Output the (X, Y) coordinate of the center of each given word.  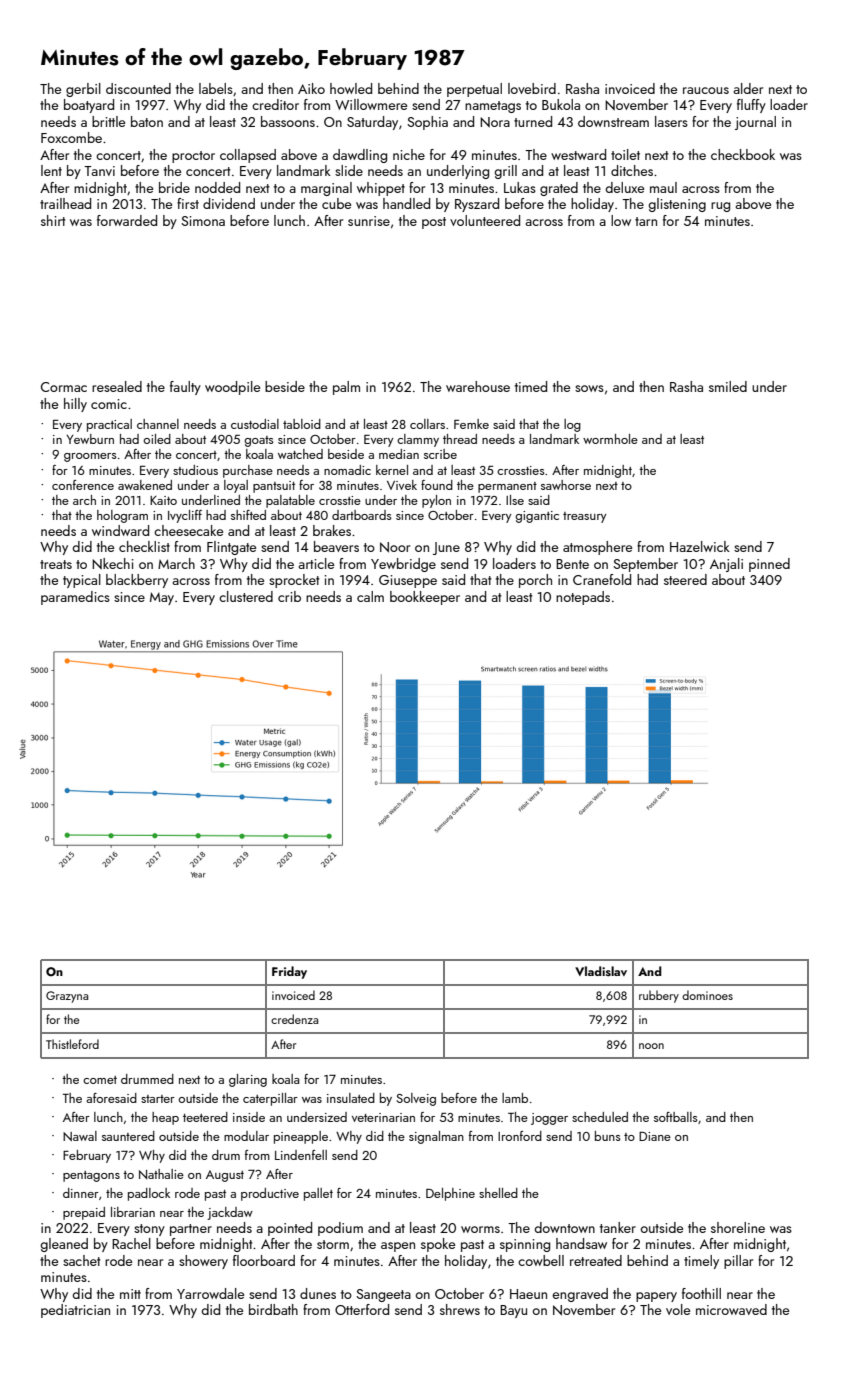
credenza (294, 1019)
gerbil (83, 90)
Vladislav (601, 971)
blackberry (137, 581)
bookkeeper (425, 598)
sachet (82, 1260)
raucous (706, 90)
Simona (203, 221)
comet (100, 1080)
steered (685, 579)
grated (559, 189)
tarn (646, 221)
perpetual (474, 90)
